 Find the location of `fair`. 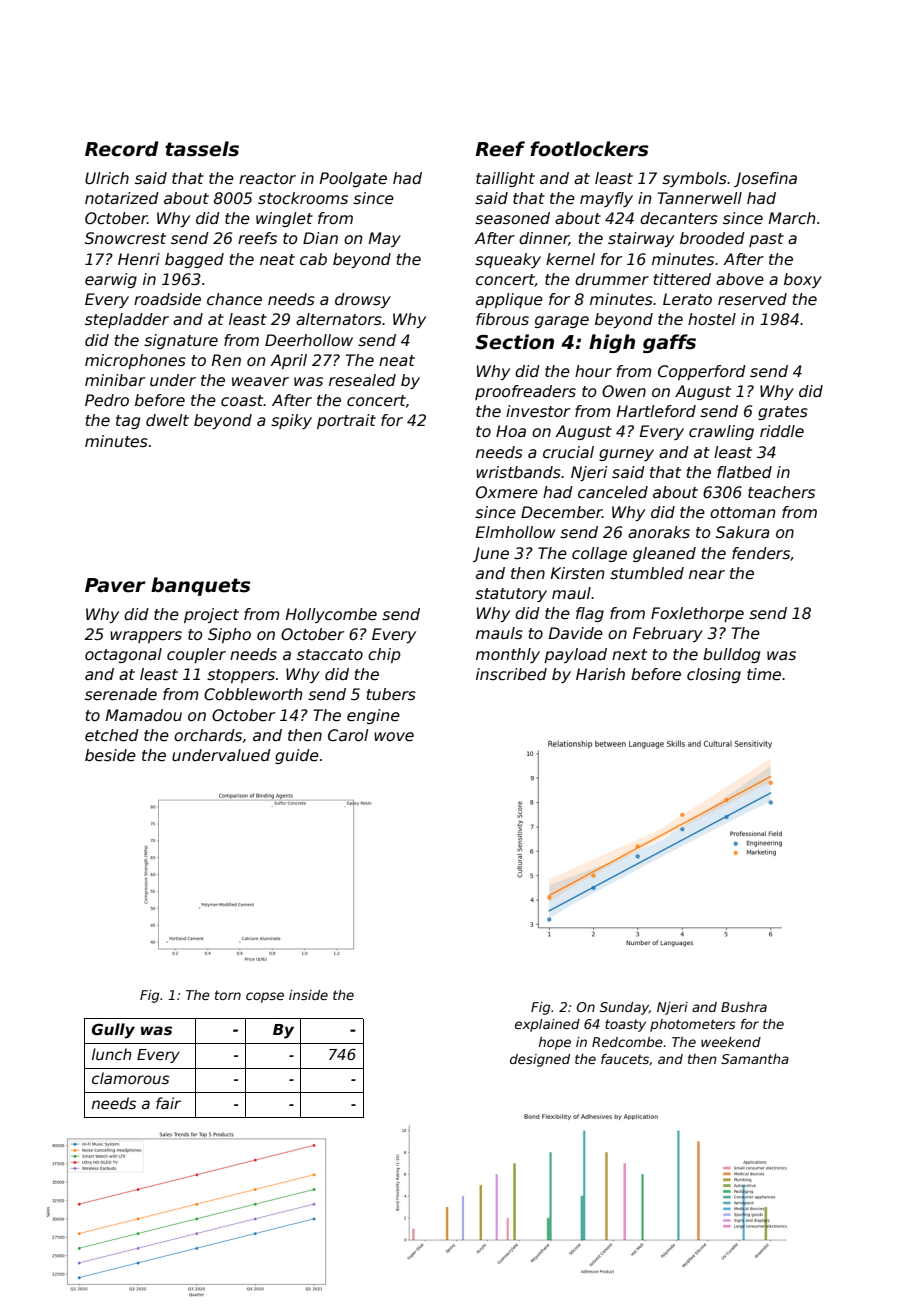

fair is located at coordinates (168, 1103).
